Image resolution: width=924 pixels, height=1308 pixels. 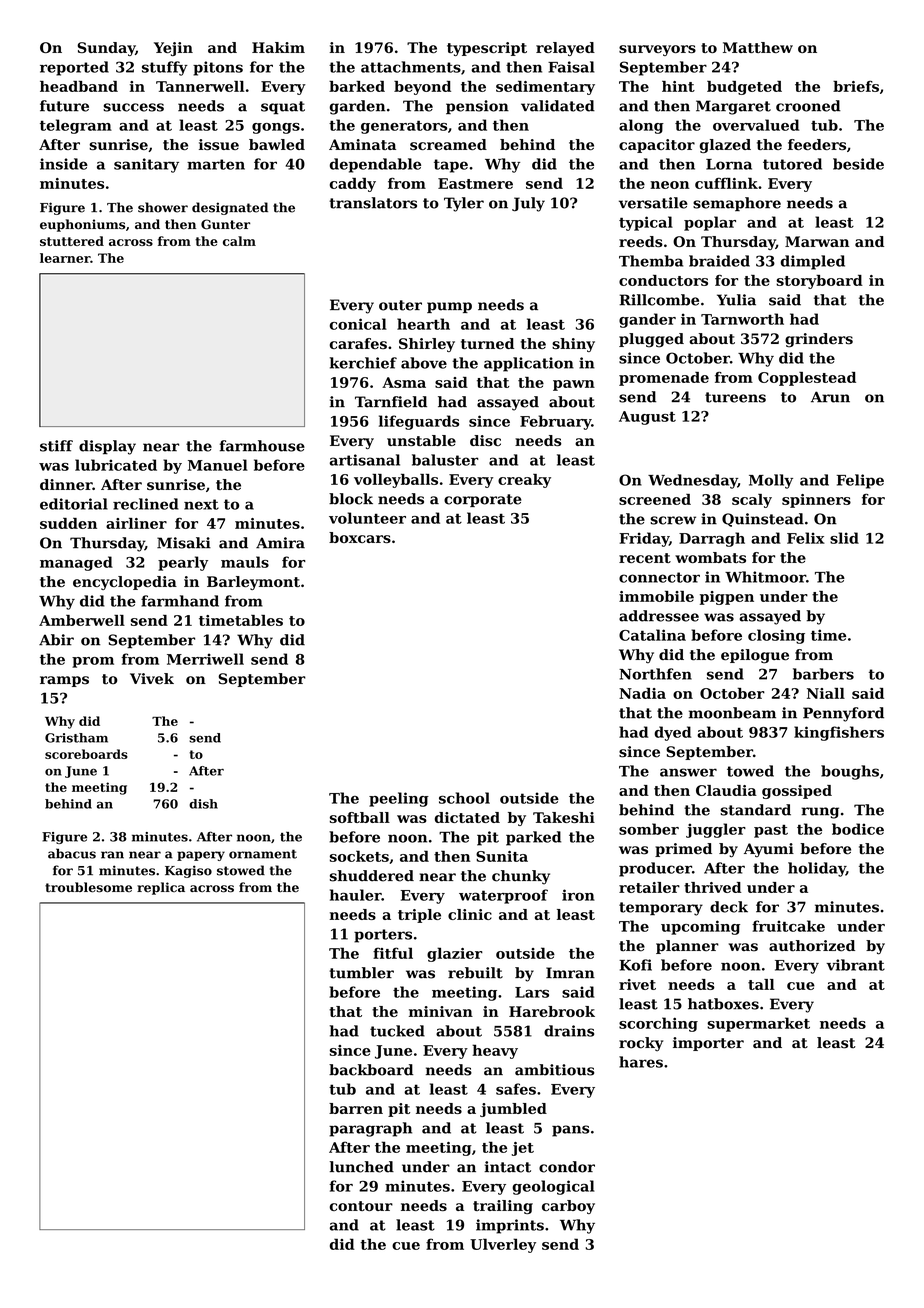 I want to click on corporate, so click(x=483, y=500).
